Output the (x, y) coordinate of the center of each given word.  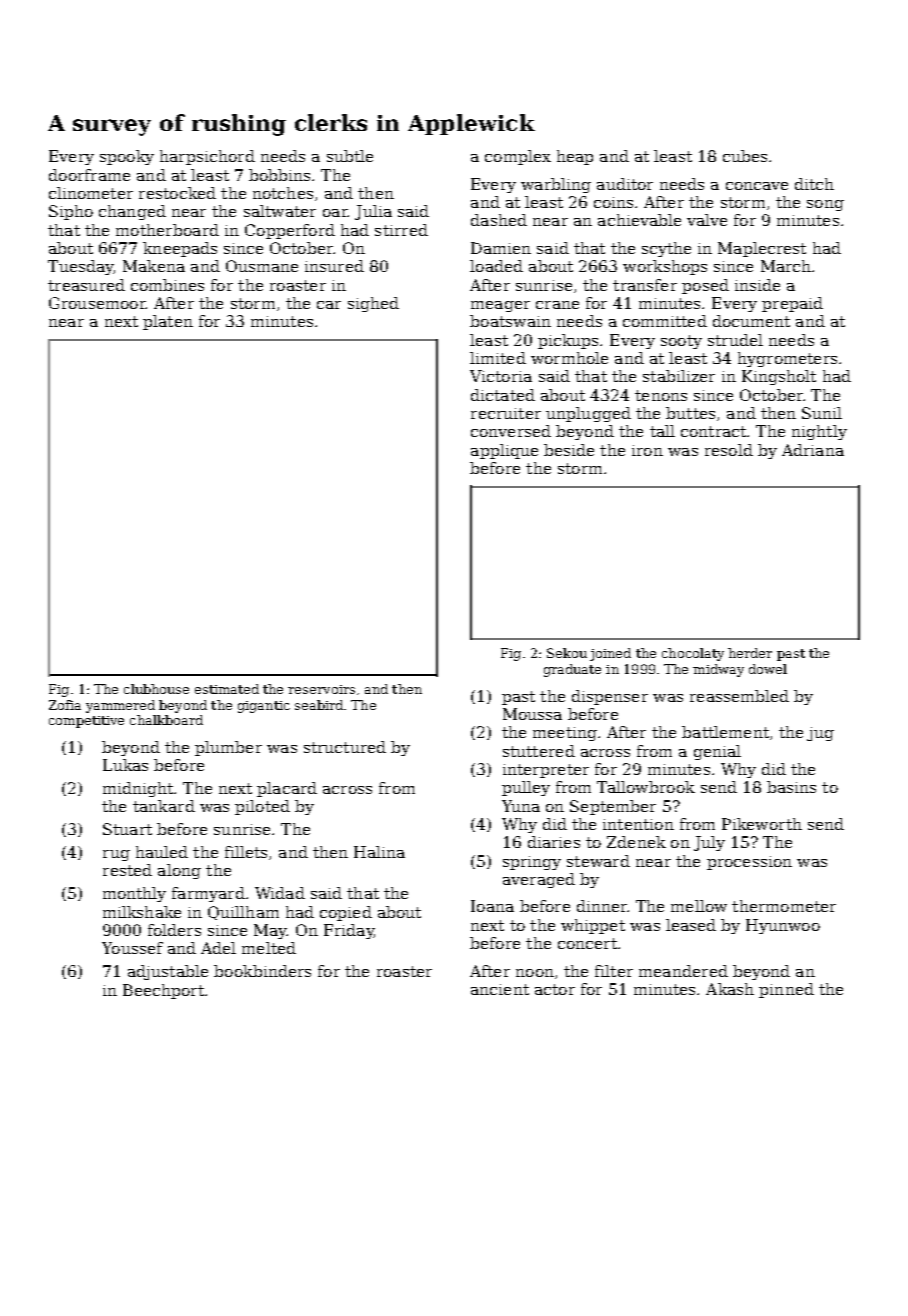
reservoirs (321, 689)
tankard (164, 806)
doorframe (89, 175)
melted (269, 948)
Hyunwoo (783, 926)
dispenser (610, 697)
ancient (500, 989)
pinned (786, 990)
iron (647, 450)
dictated (503, 395)
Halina (379, 852)
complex (518, 157)
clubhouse (156, 689)
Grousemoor (97, 303)
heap (575, 157)
